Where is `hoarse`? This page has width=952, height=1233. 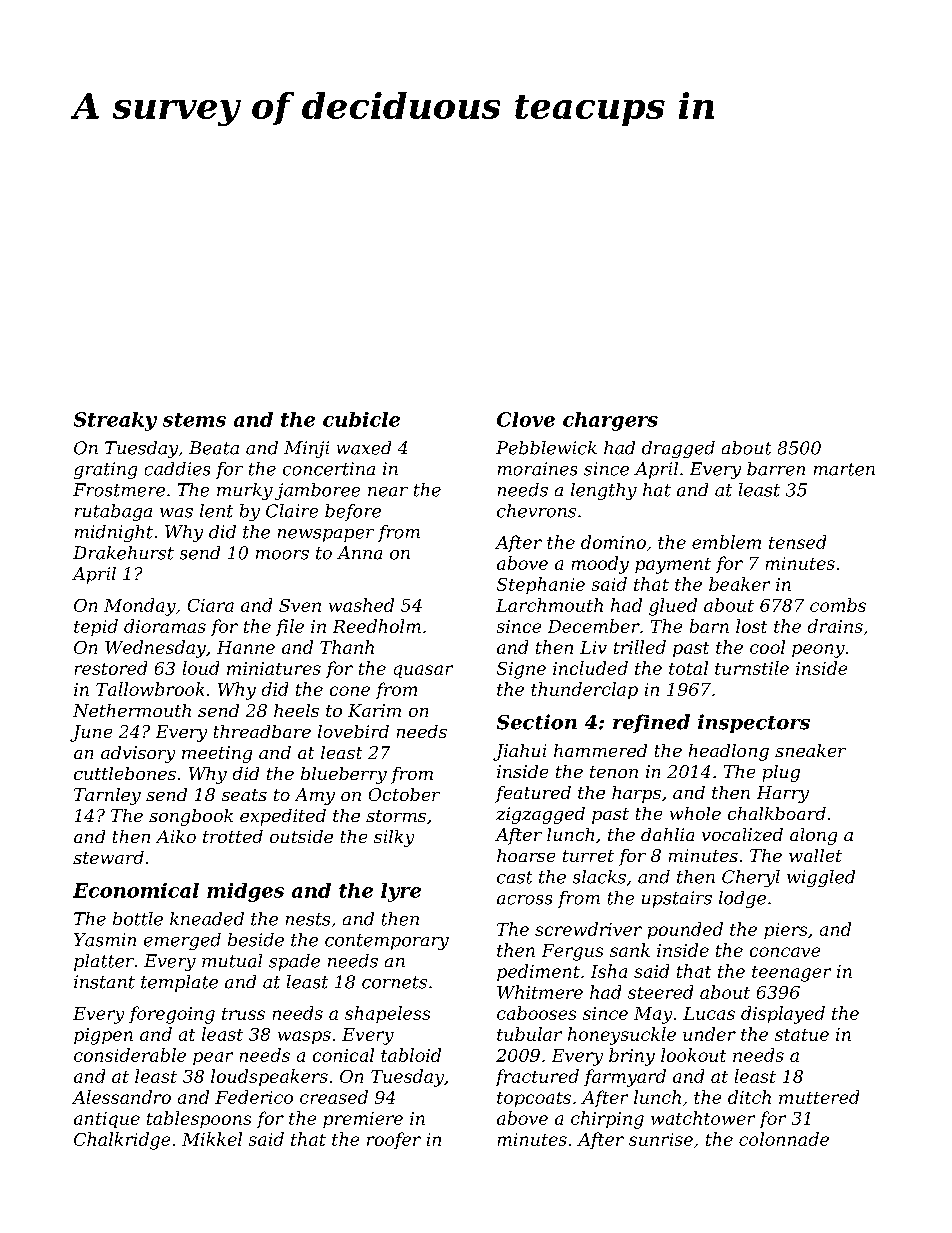
hoarse is located at coordinates (526, 855).
